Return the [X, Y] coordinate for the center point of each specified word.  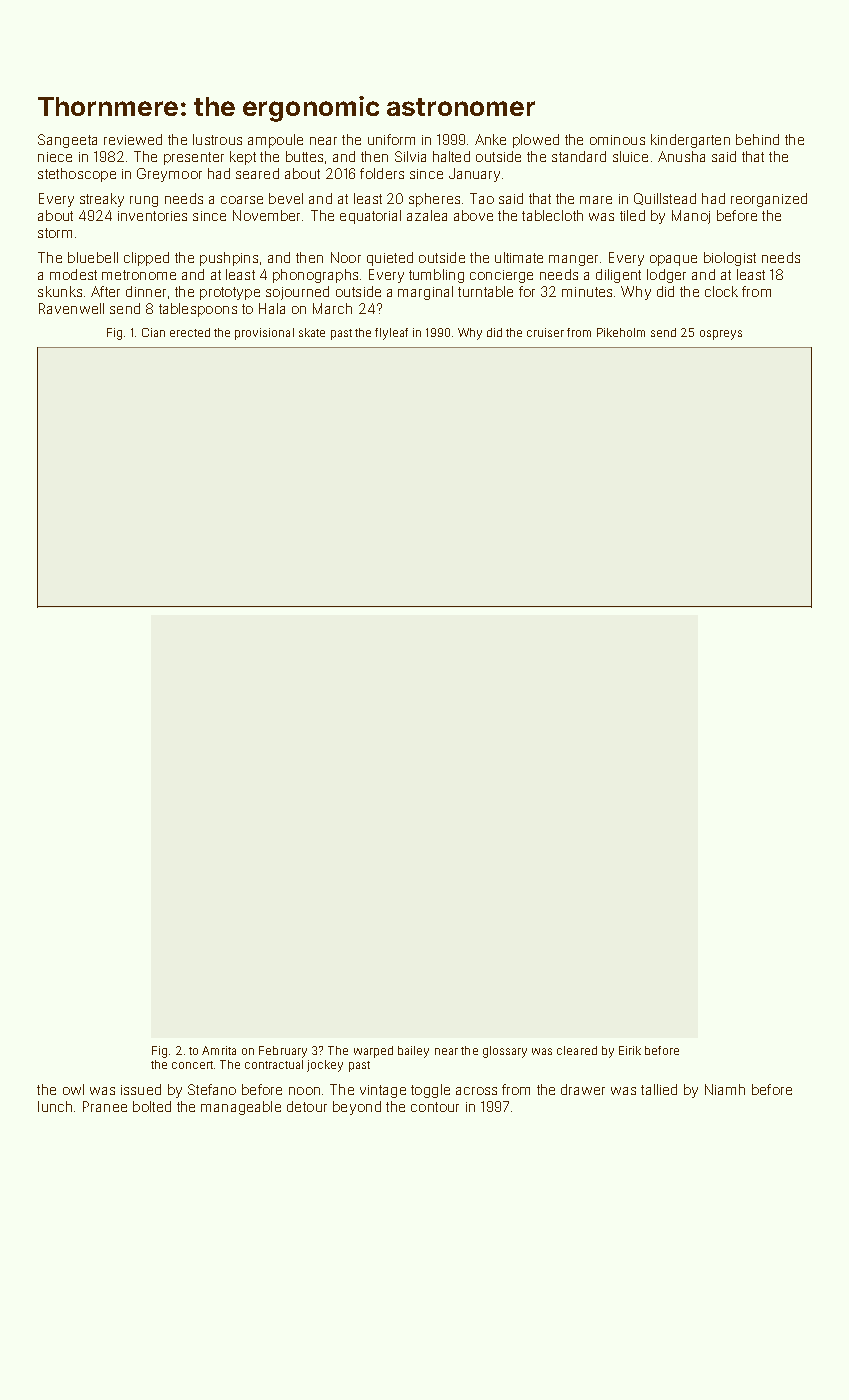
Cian [153, 332]
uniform [391, 139]
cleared [577, 1050]
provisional [264, 334]
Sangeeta [67, 141]
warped [373, 1052]
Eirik [630, 1050]
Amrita [219, 1050]
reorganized [769, 200]
